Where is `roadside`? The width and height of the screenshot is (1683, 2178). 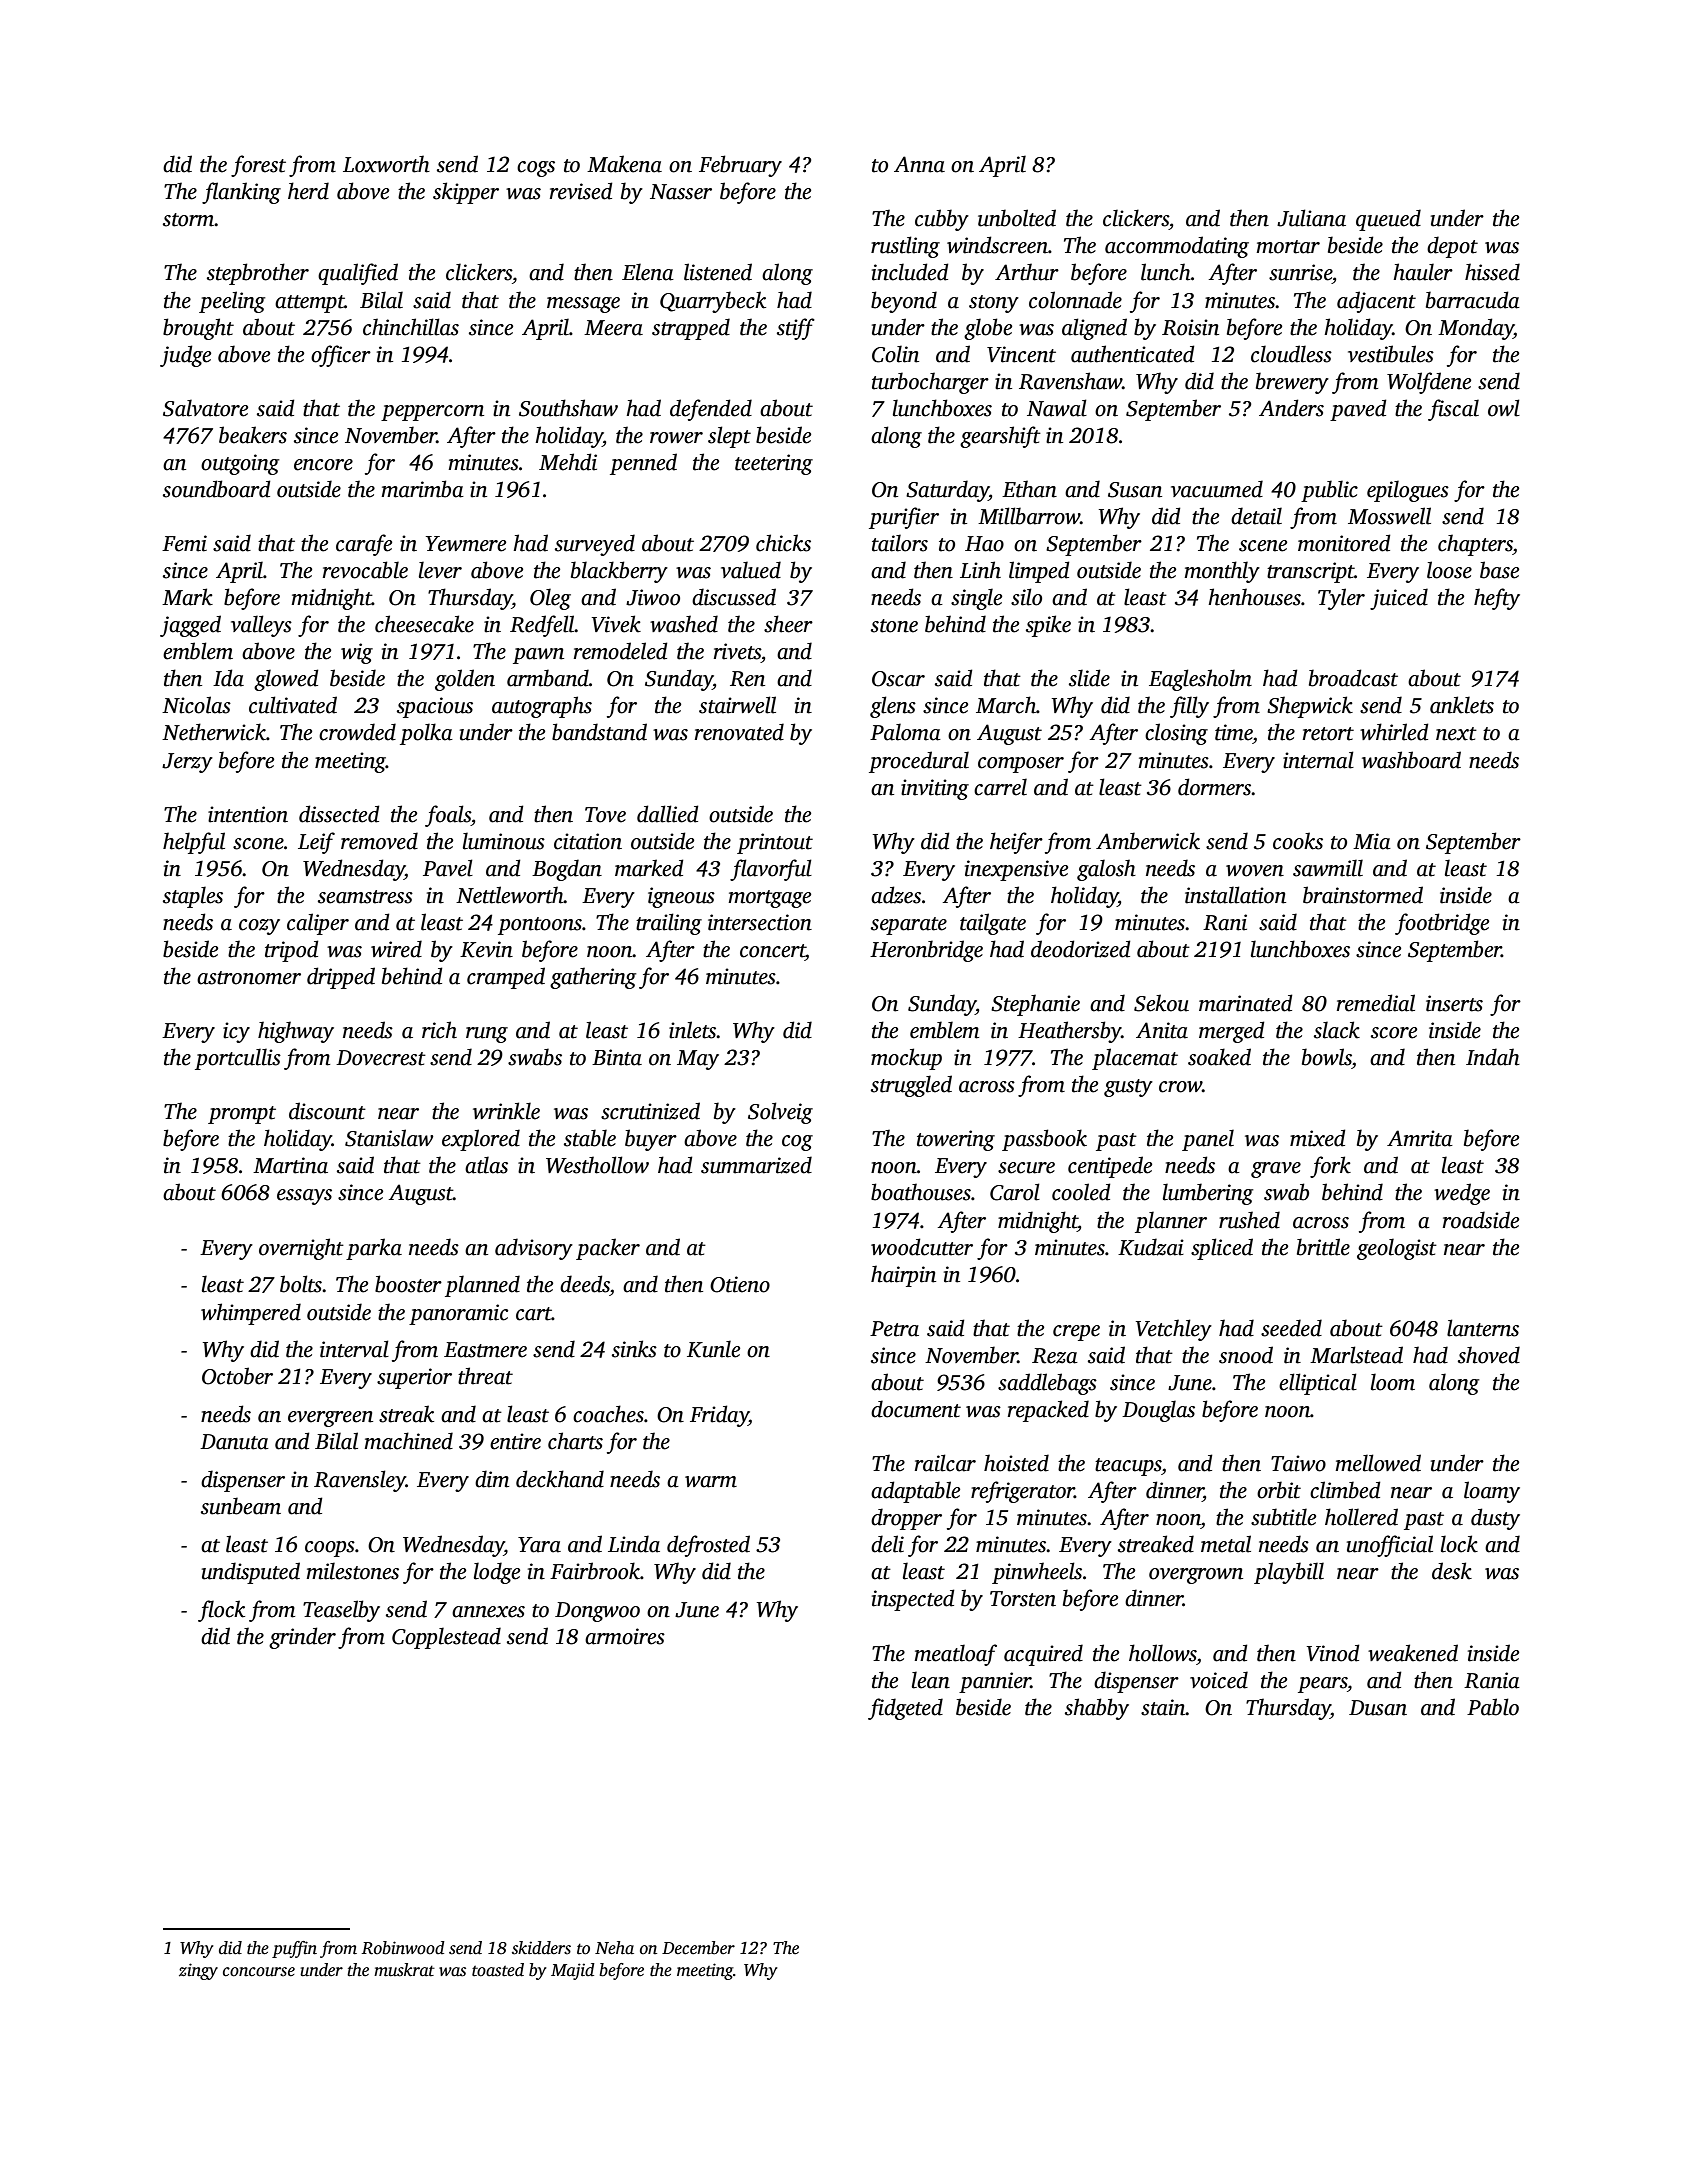 roadside is located at coordinates (1481, 1220).
